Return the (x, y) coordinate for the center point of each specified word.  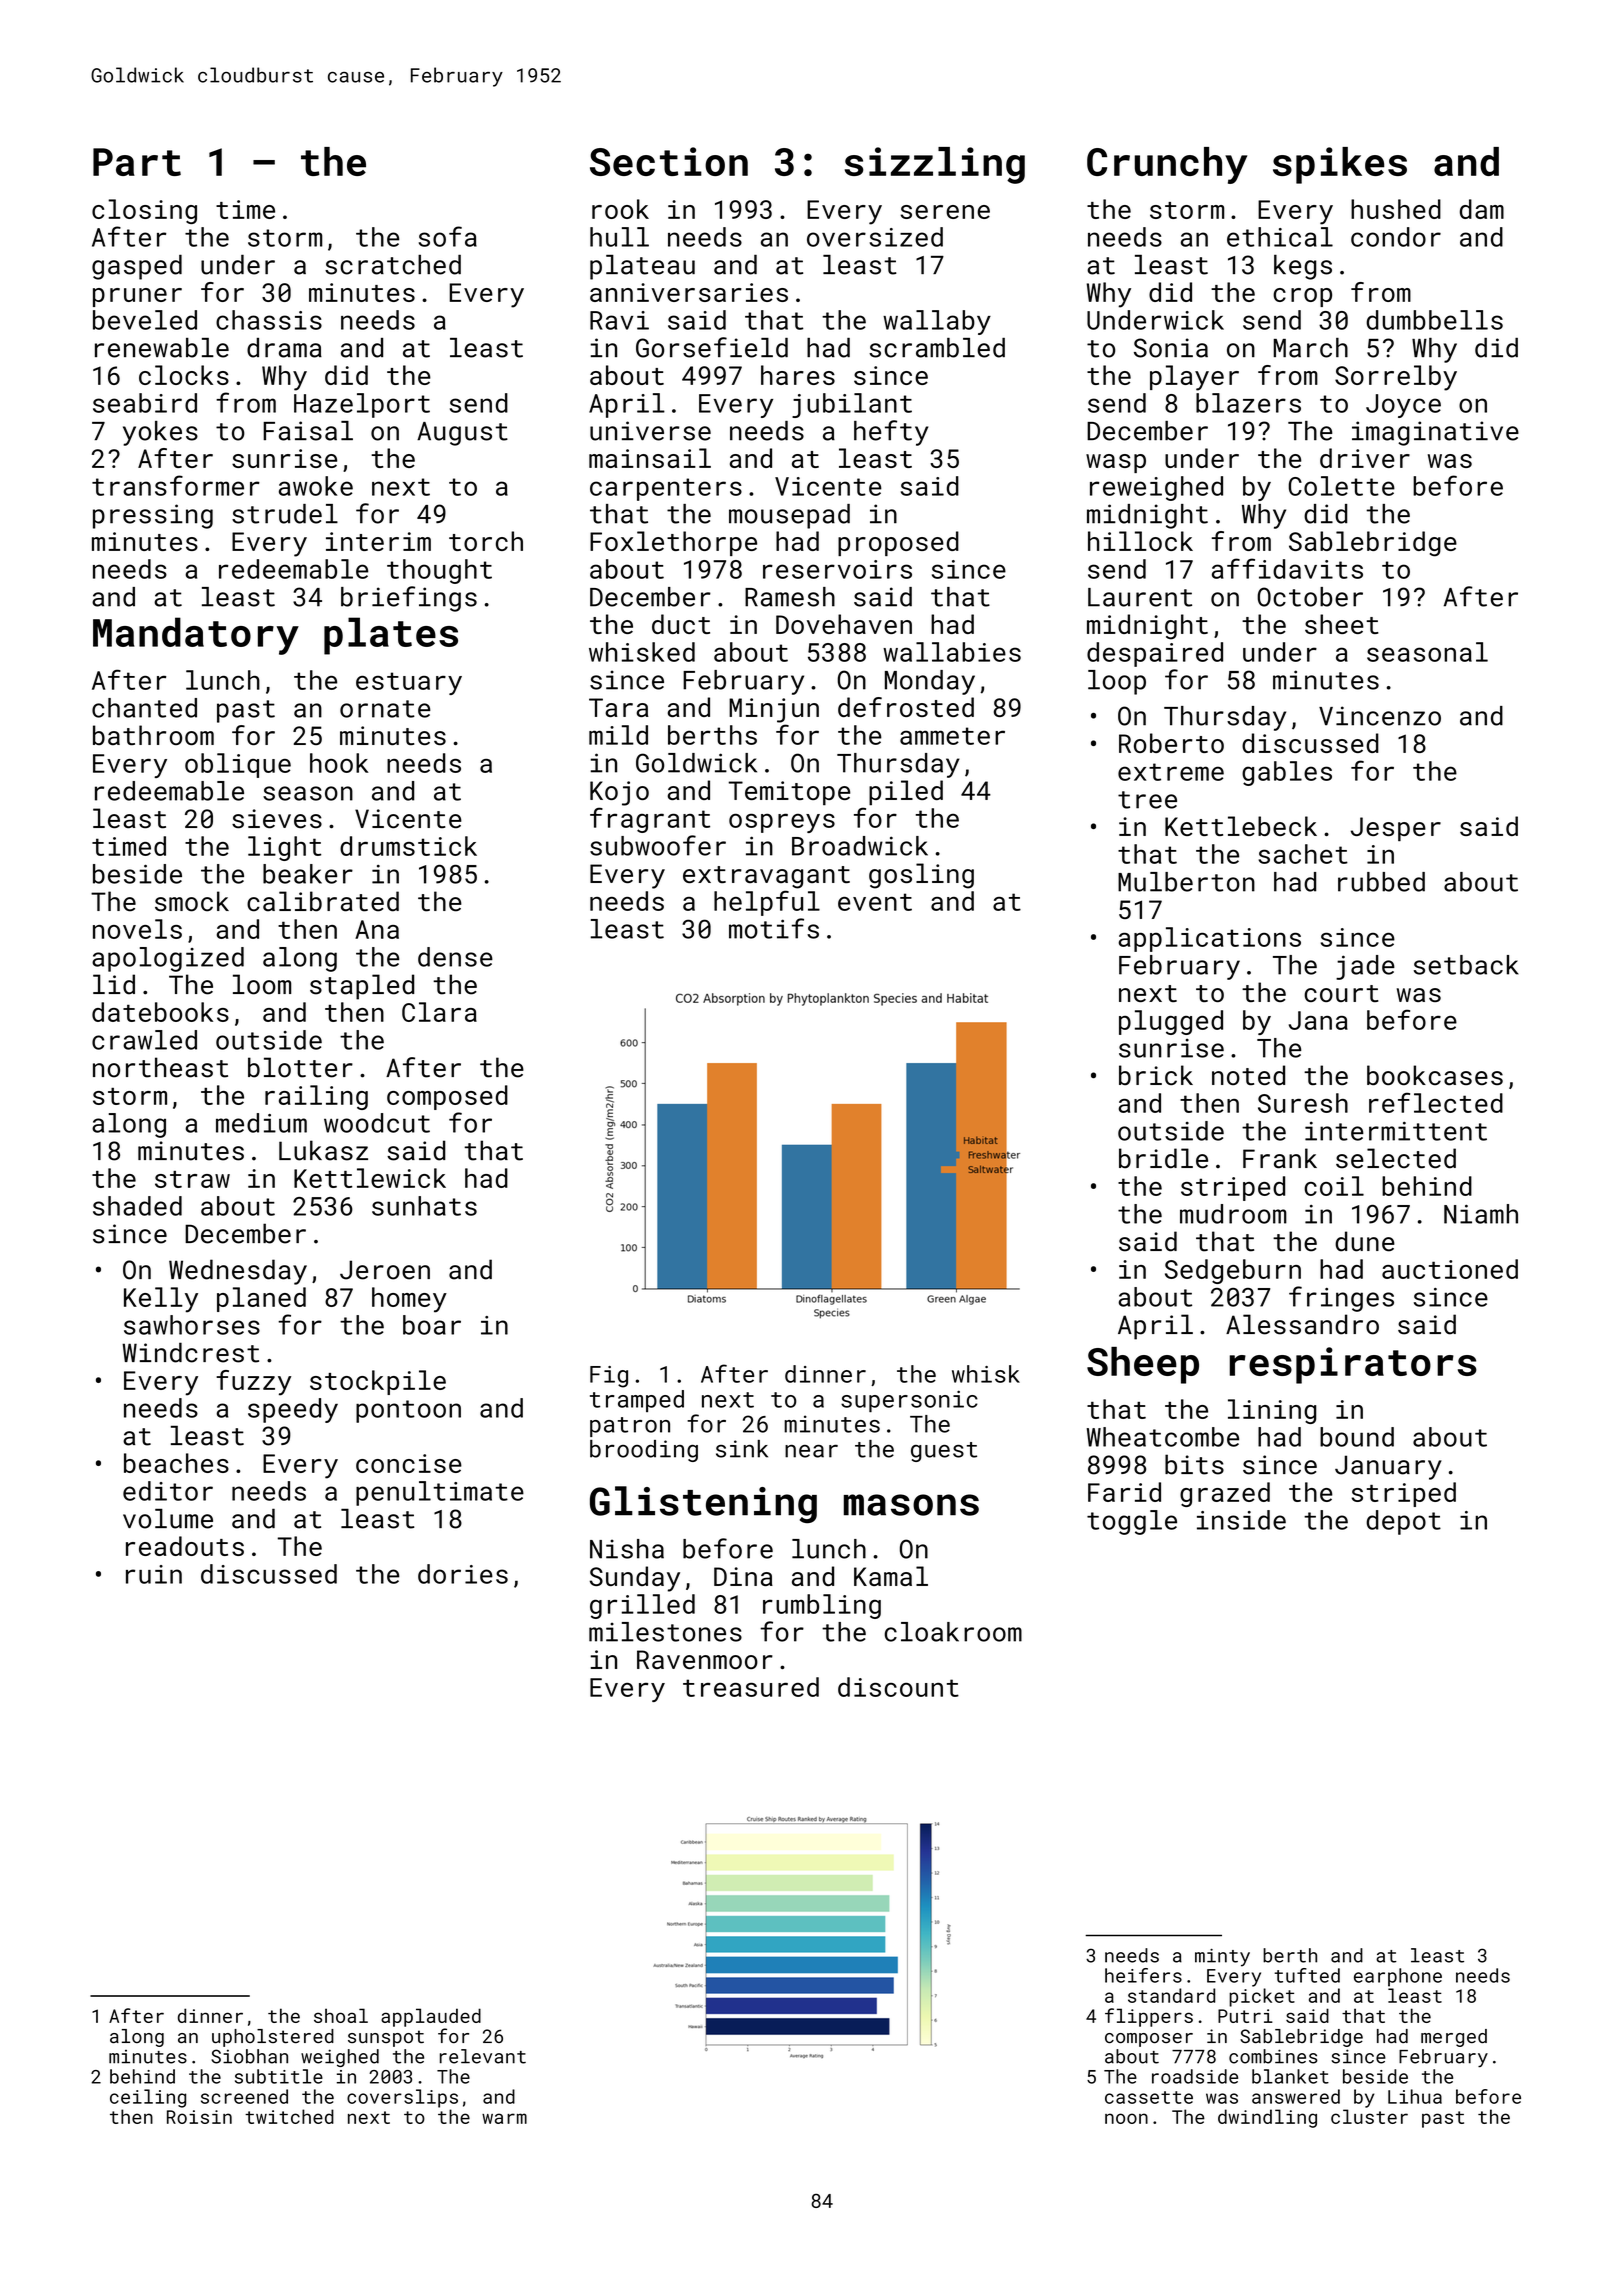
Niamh (1481, 1214)
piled (906, 793)
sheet (1342, 624)
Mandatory (196, 636)
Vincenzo (1380, 716)
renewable (162, 348)
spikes (1340, 165)
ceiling (148, 2098)
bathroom (153, 735)
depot (1403, 1522)
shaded (137, 1206)
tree (1147, 800)
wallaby (937, 322)
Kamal (891, 1576)
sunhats (424, 1206)
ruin (154, 1574)
